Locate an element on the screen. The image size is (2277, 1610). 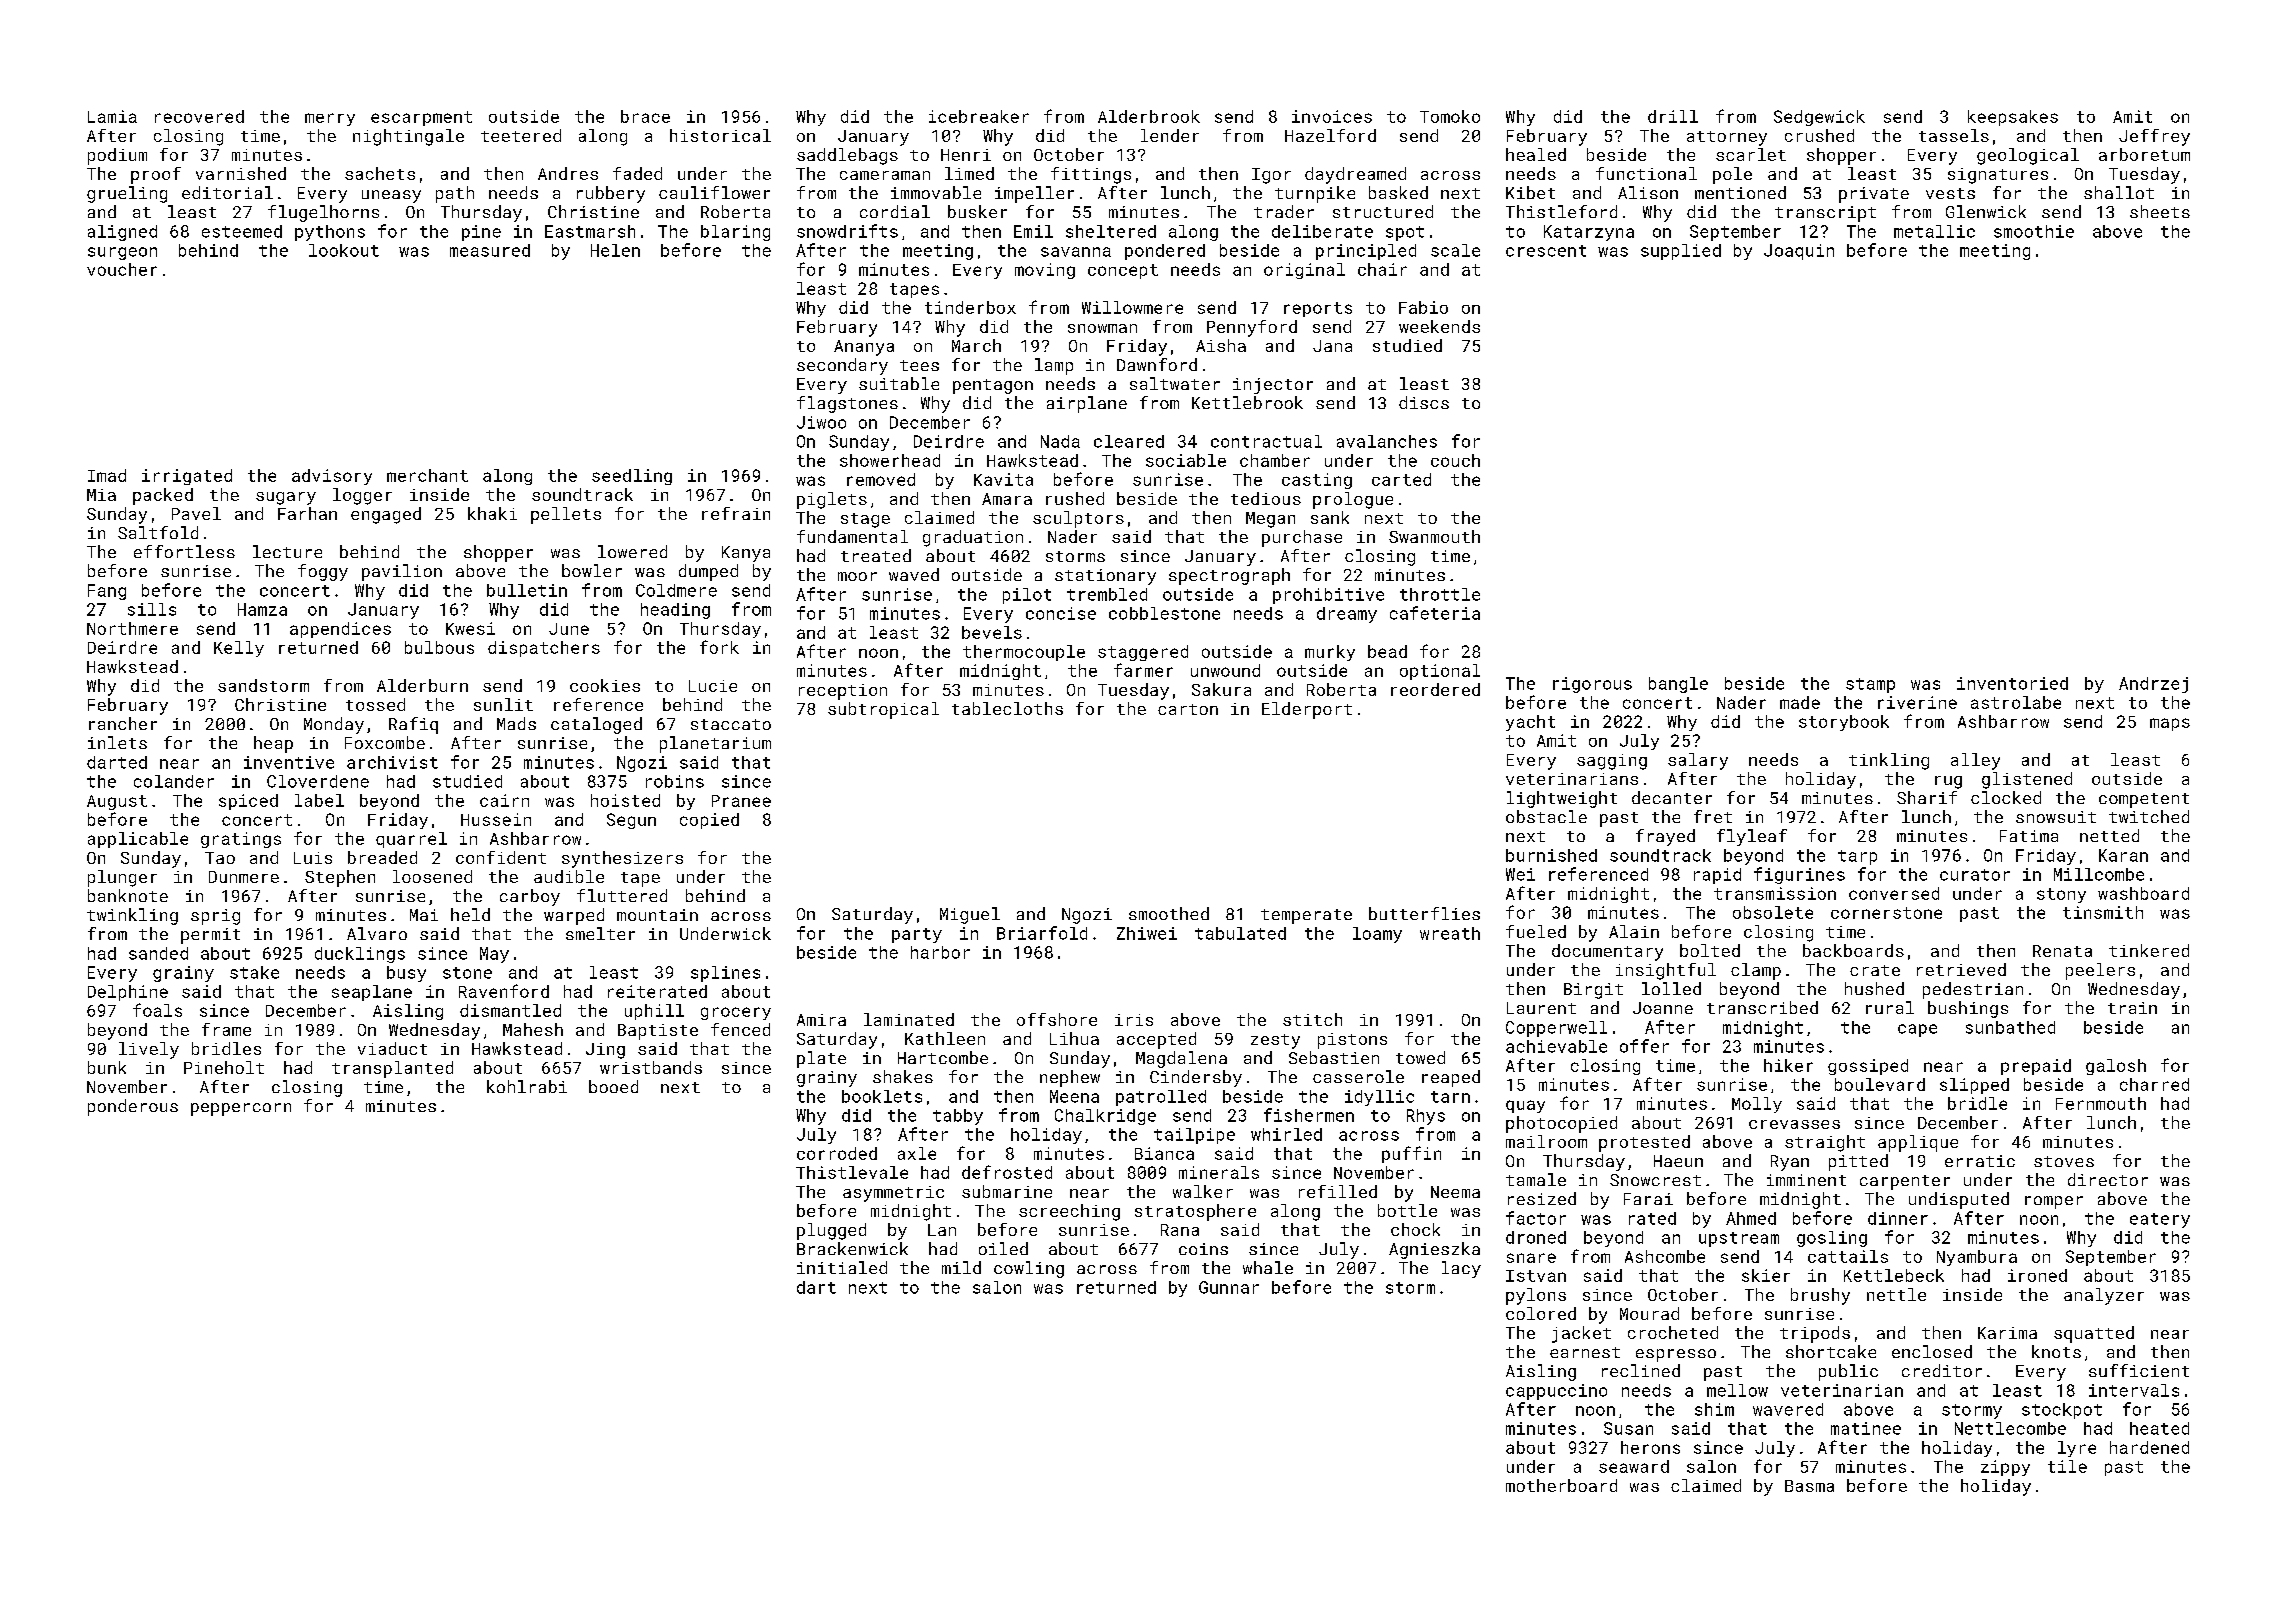
Elderport is located at coordinates (1307, 710).
